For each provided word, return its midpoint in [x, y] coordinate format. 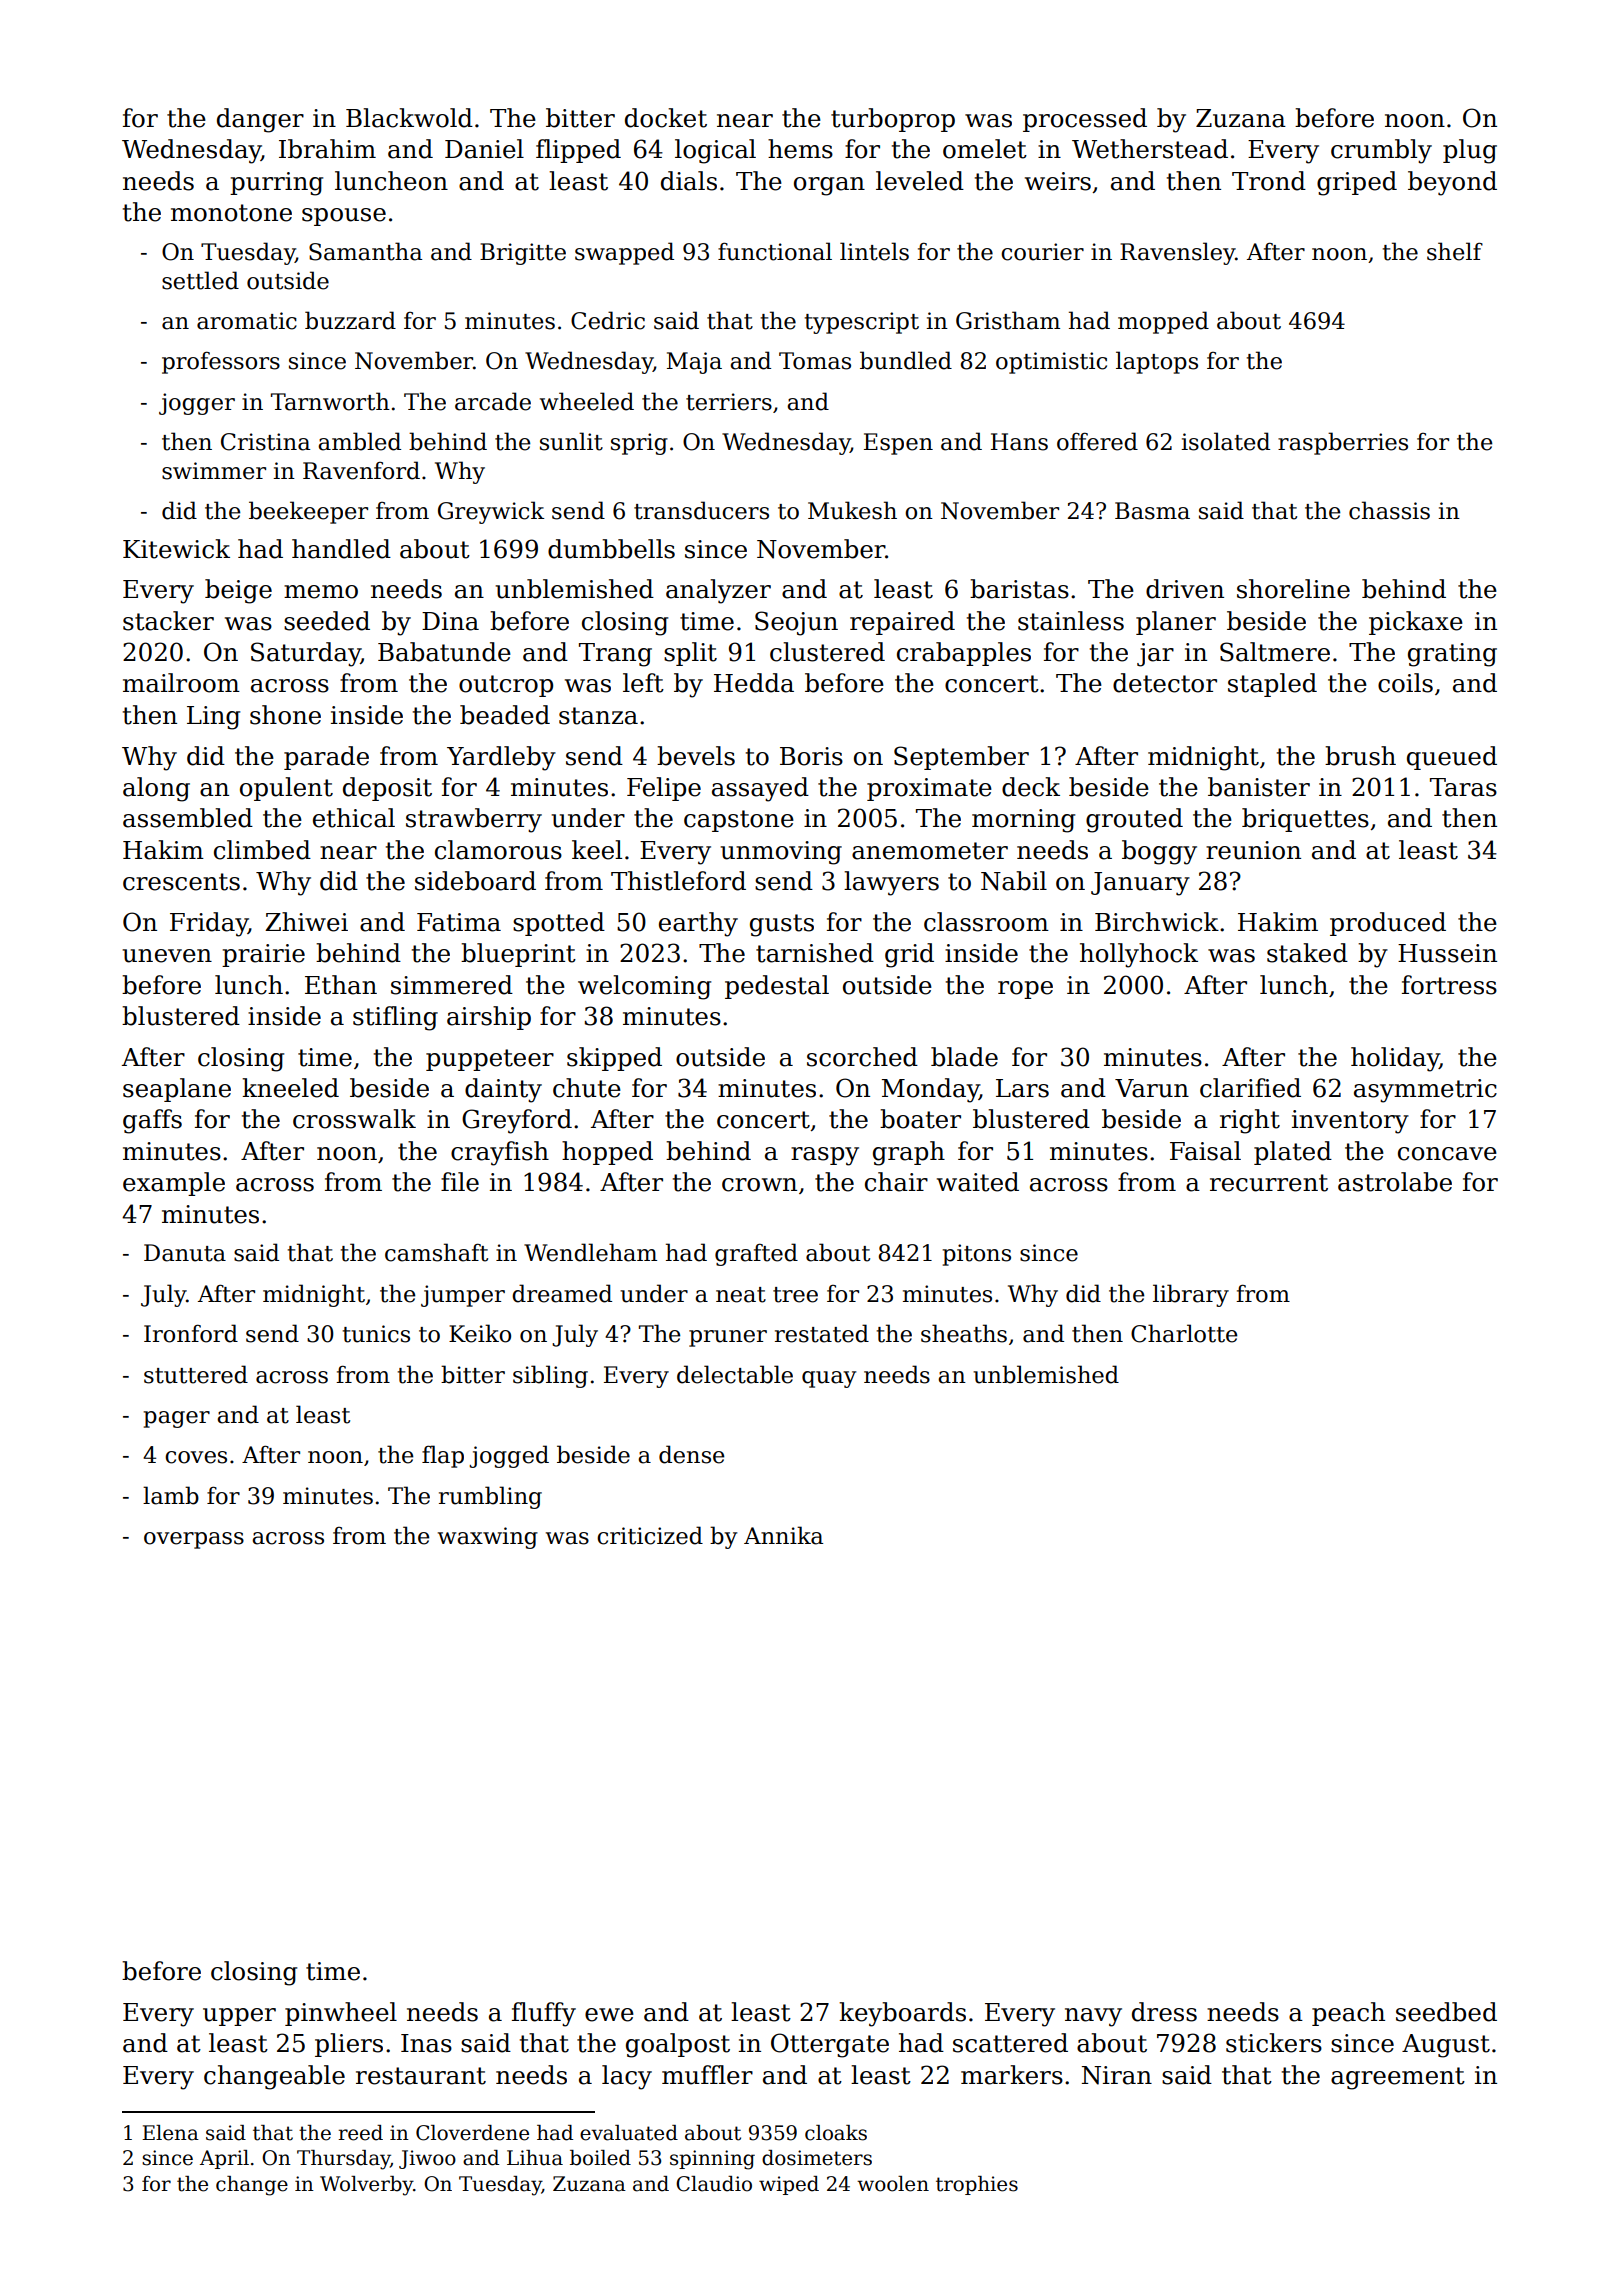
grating [1452, 655]
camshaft [436, 1252]
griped [1357, 183]
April [224, 2159]
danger [260, 120]
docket [666, 118]
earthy [698, 924]
